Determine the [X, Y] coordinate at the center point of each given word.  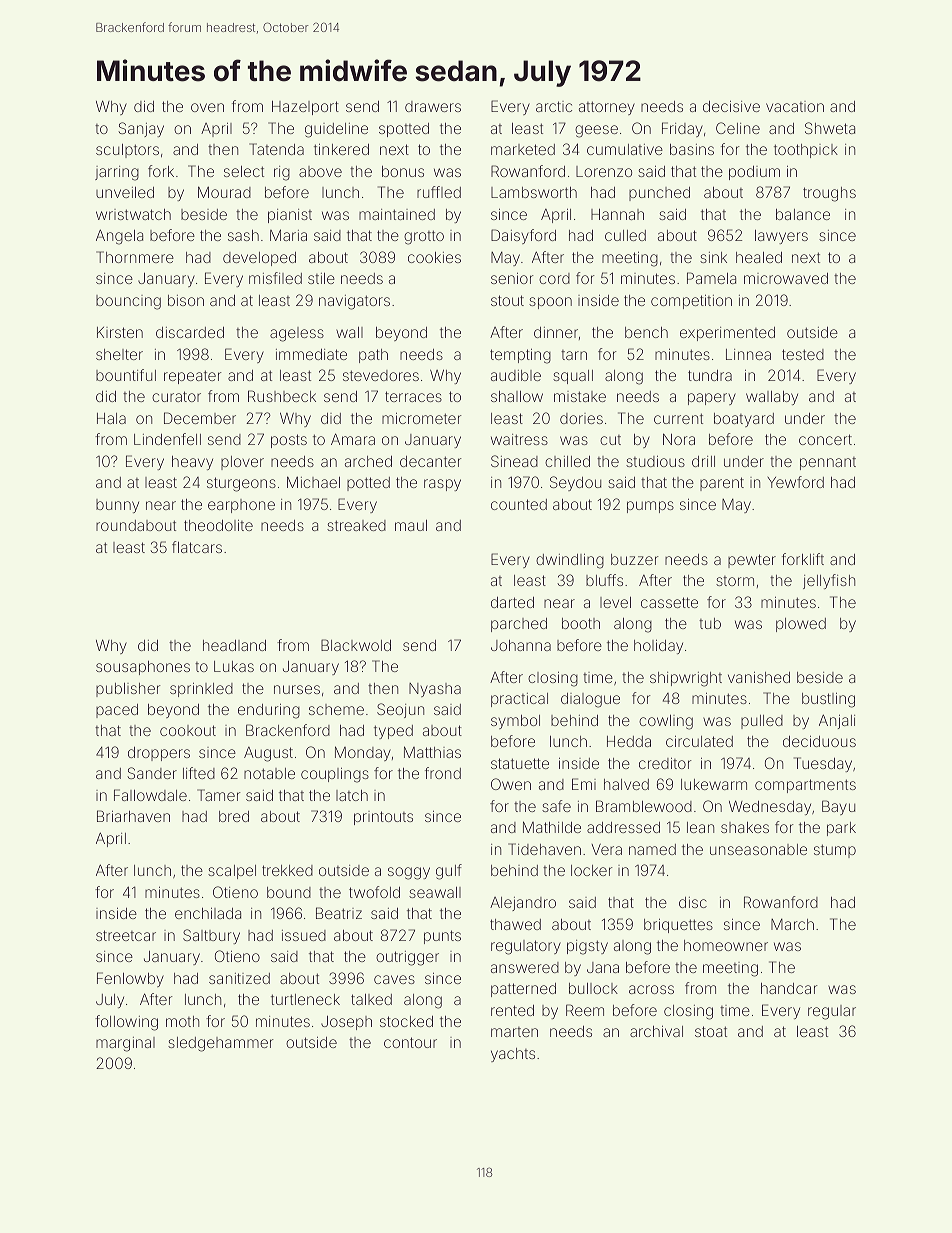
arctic [554, 106]
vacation [795, 106]
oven [207, 107]
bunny [117, 506]
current [678, 418]
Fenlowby [130, 979]
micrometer [422, 418]
